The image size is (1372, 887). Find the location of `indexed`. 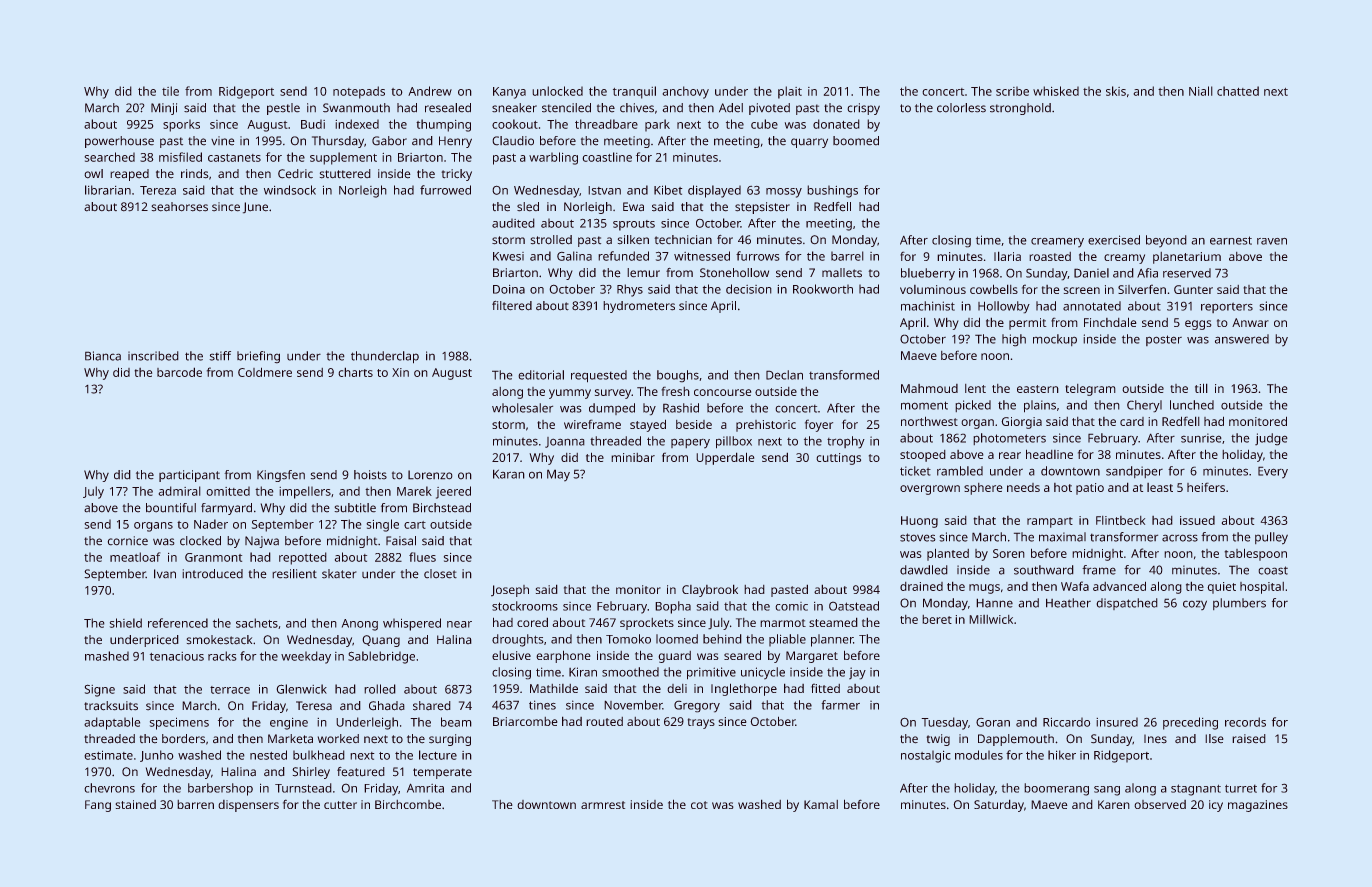

indexed is located at coordinates (357, 124).
